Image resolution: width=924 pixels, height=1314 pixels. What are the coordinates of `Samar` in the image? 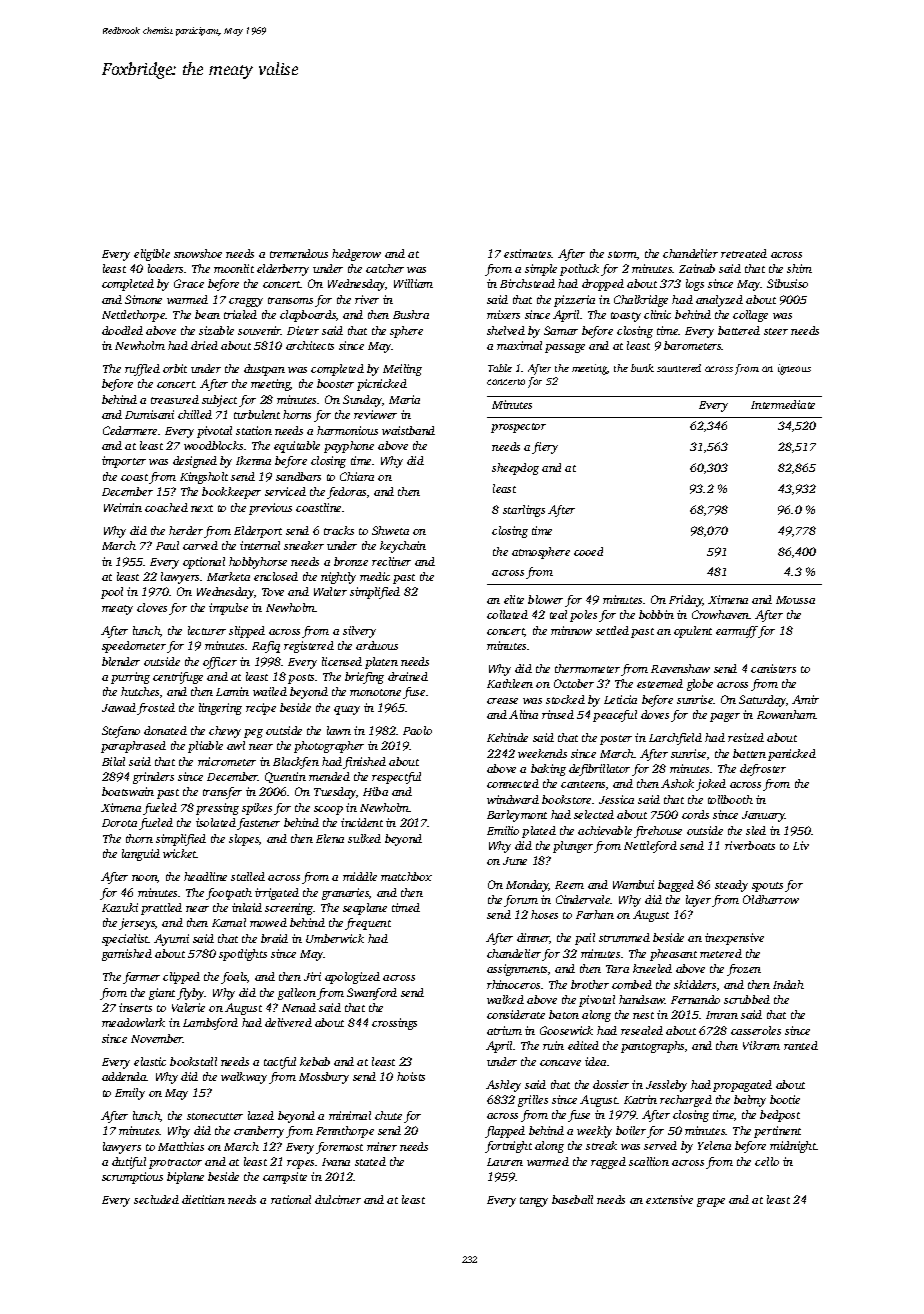 It's located at (561, 330).
